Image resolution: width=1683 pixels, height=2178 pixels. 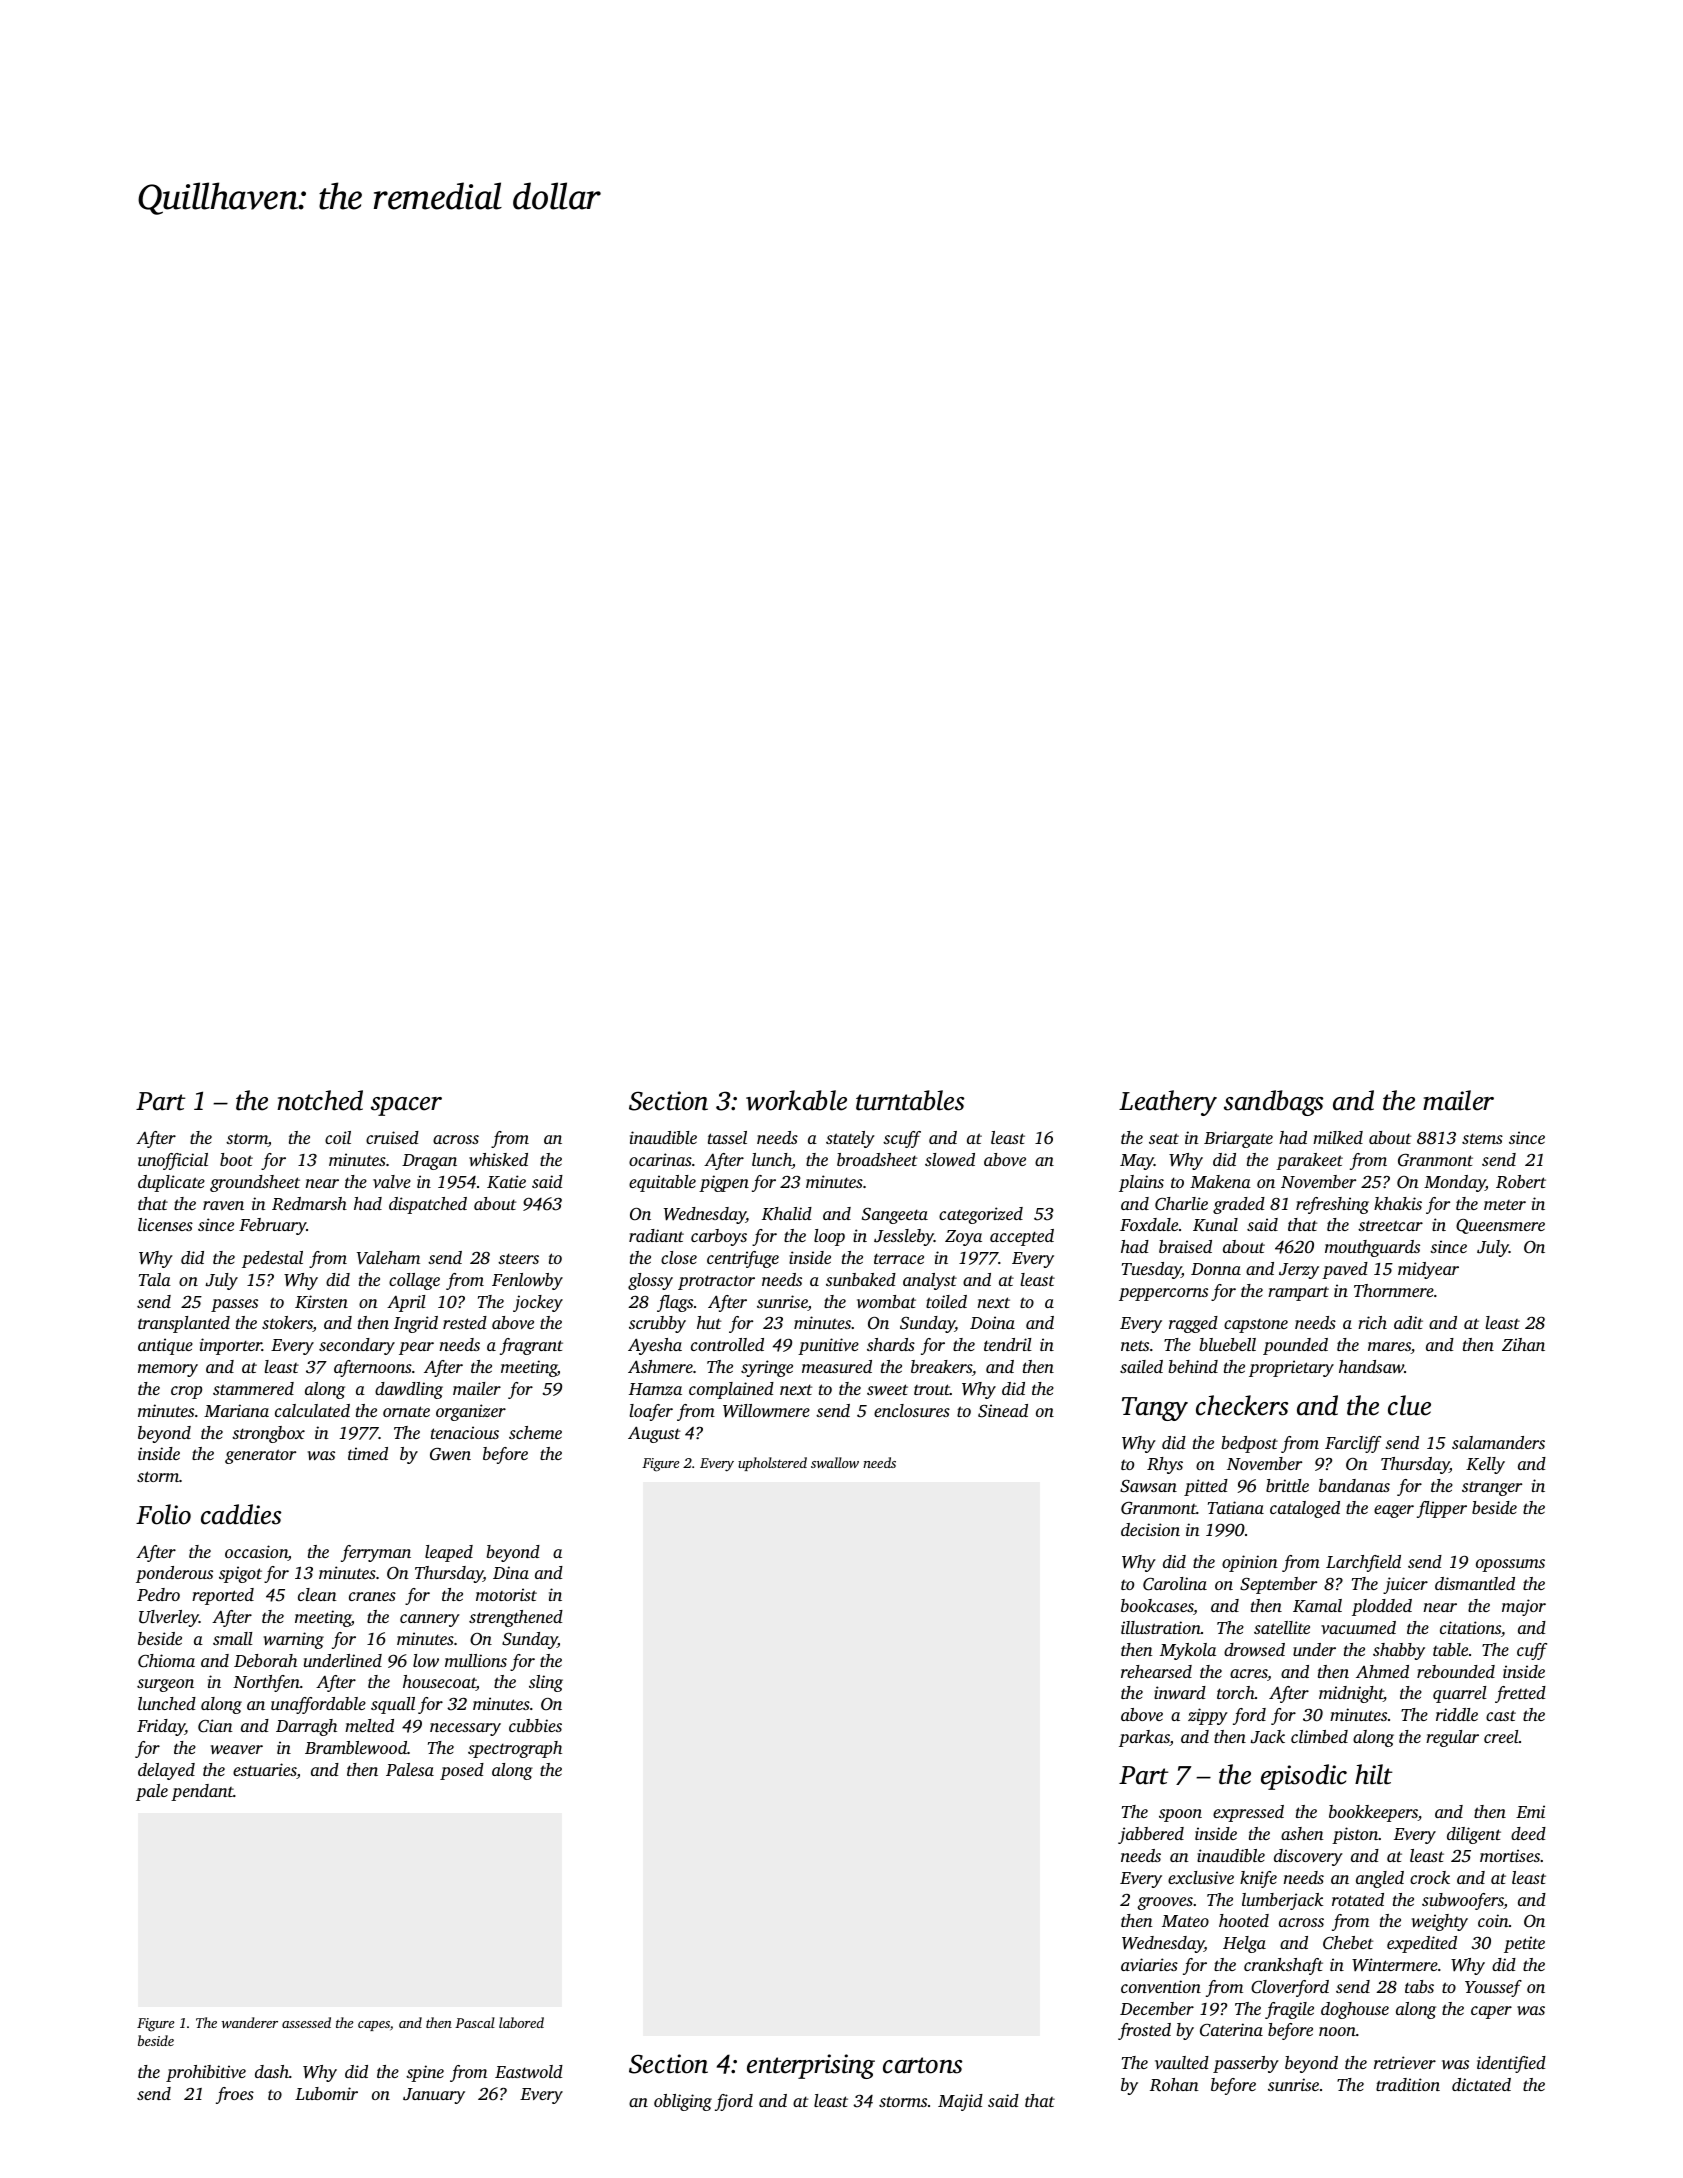 What do you see at coordinates (428, 1205) in the screenshot?
I see `dispatched` at bounding box center [428, 1205].
